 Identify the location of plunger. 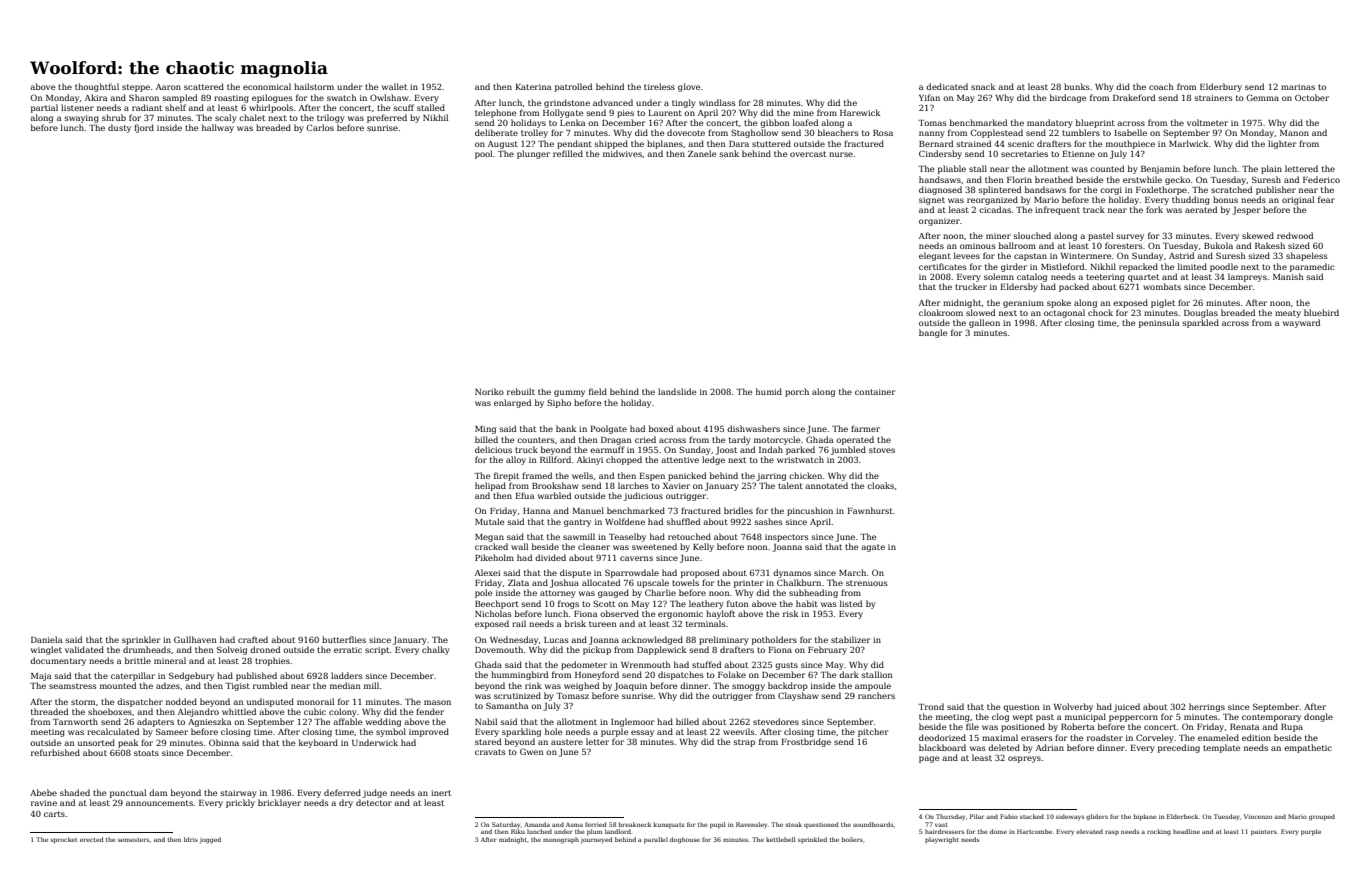
(533, 154).
